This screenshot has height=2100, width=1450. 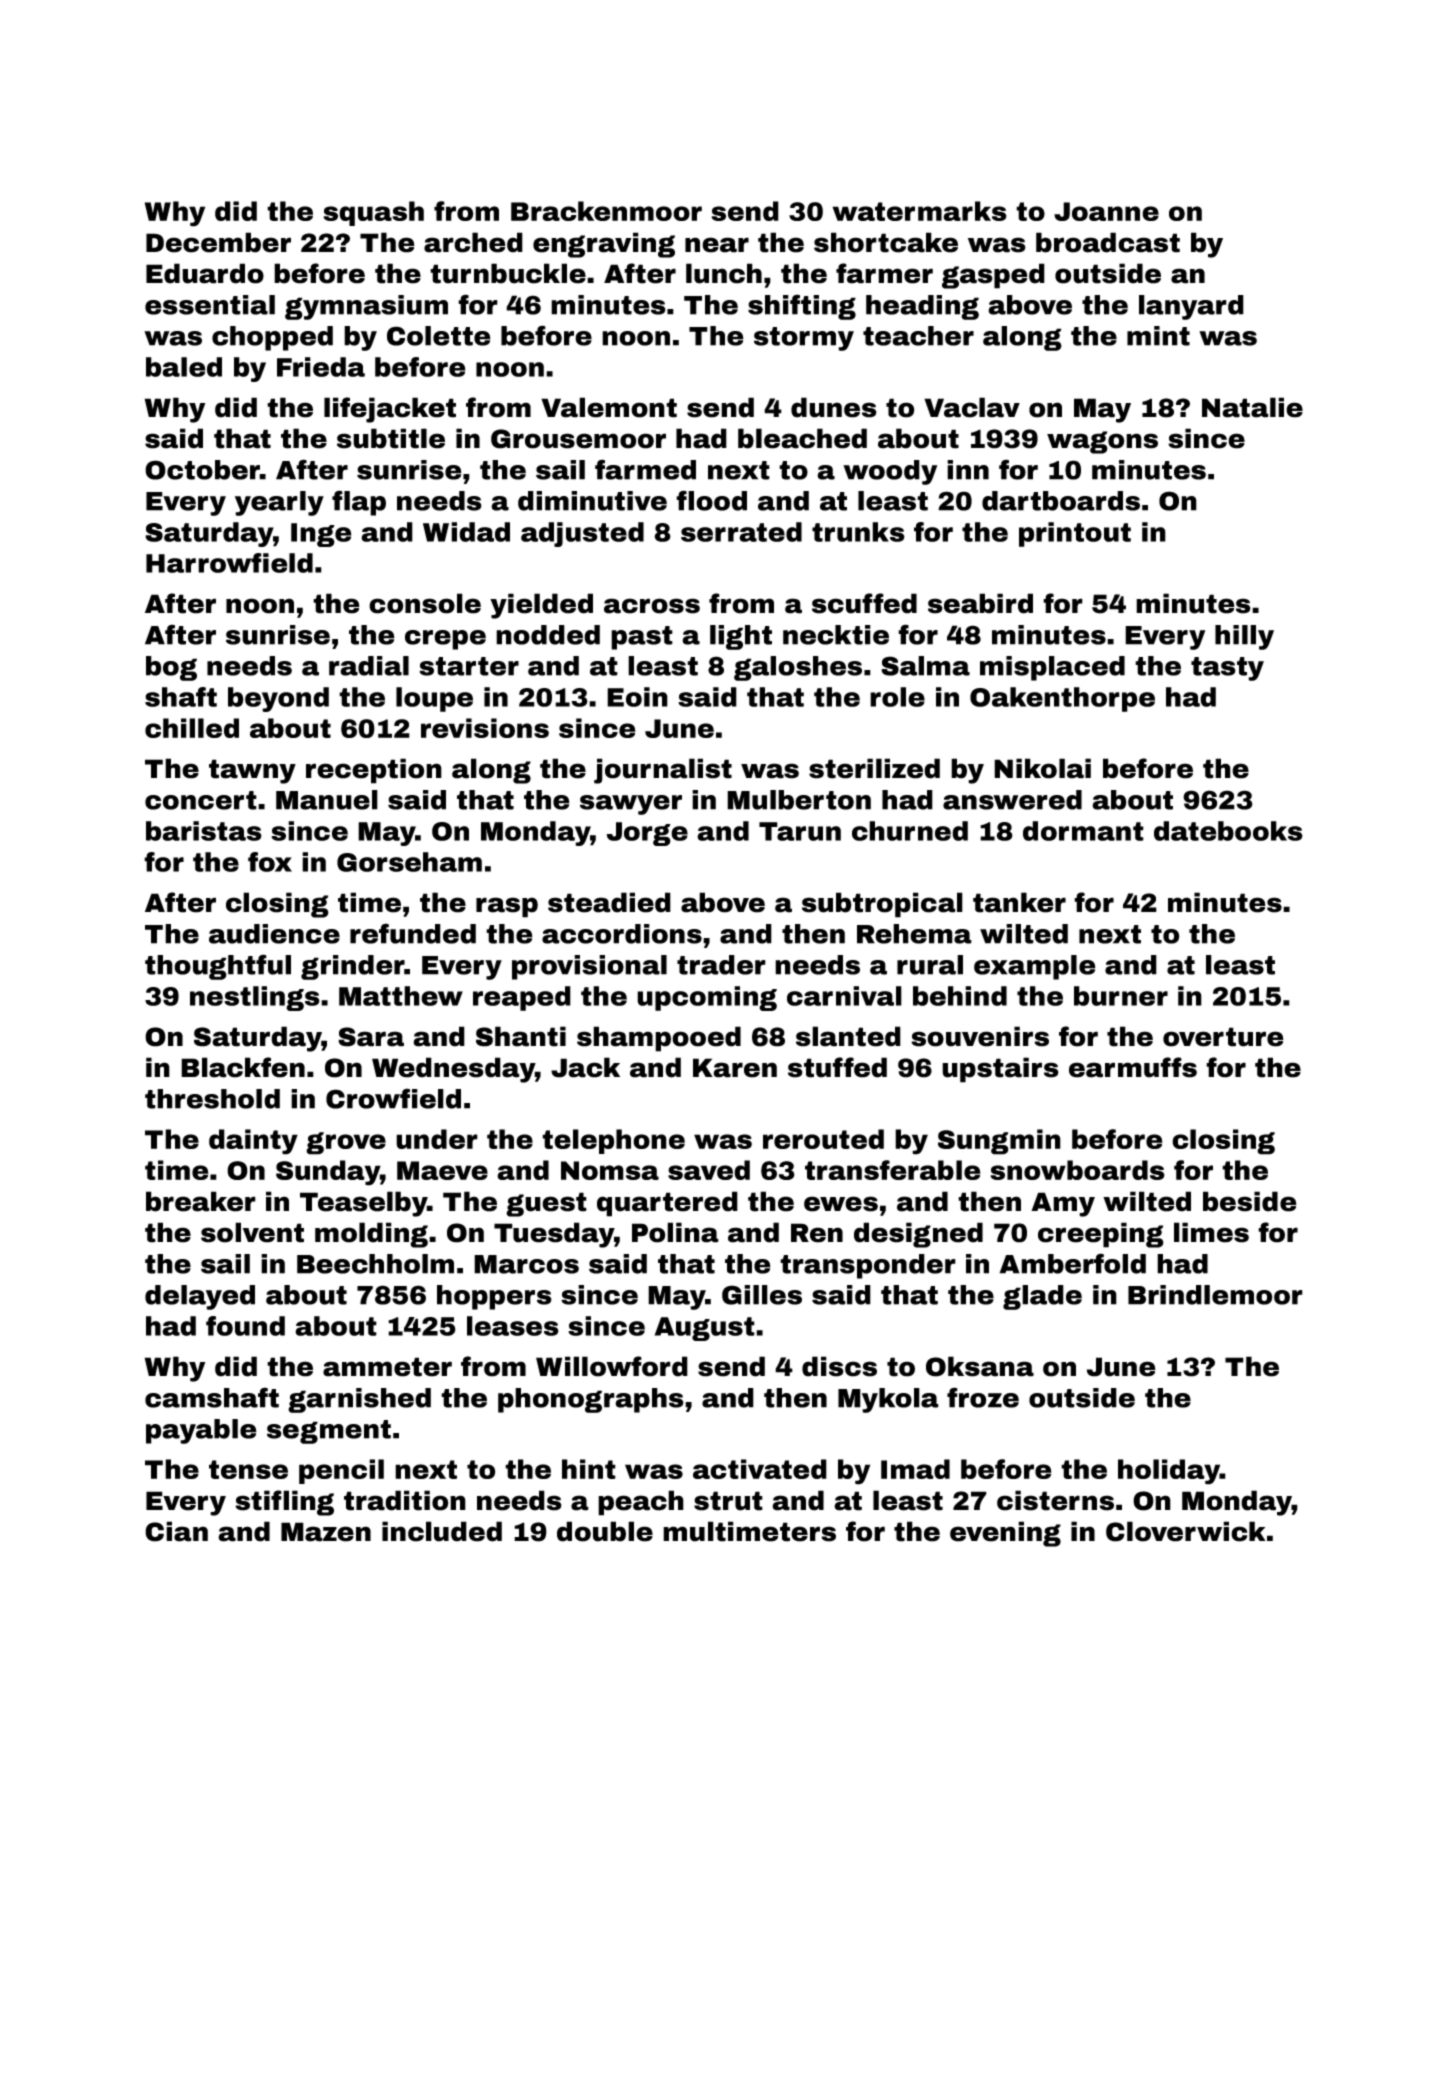 What do you see at coordinates (589, 967) in the screenshot?
I see `provisional` at bounding box center [589, 967].
